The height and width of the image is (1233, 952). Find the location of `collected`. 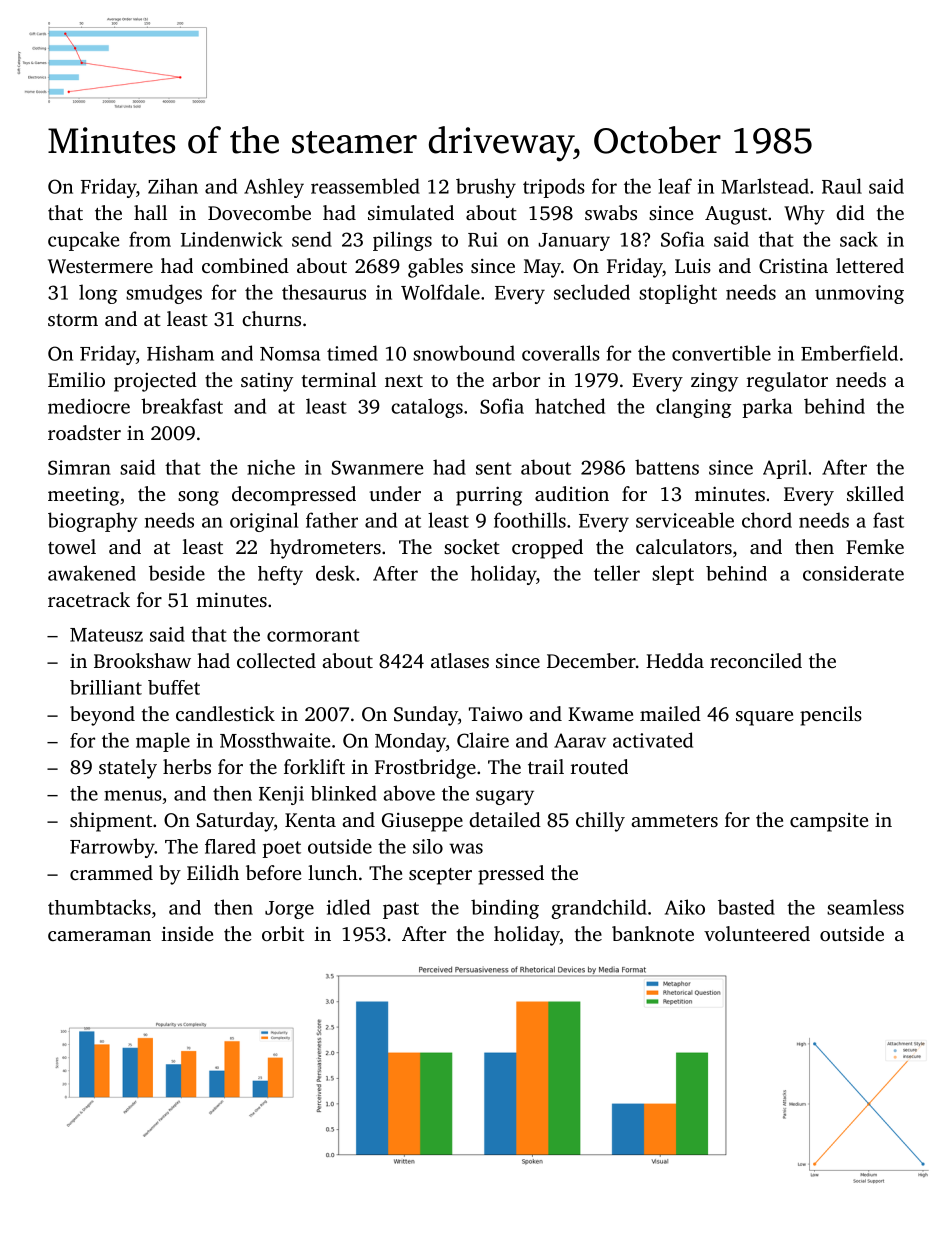

collected is located at coordinates (276, 660).
